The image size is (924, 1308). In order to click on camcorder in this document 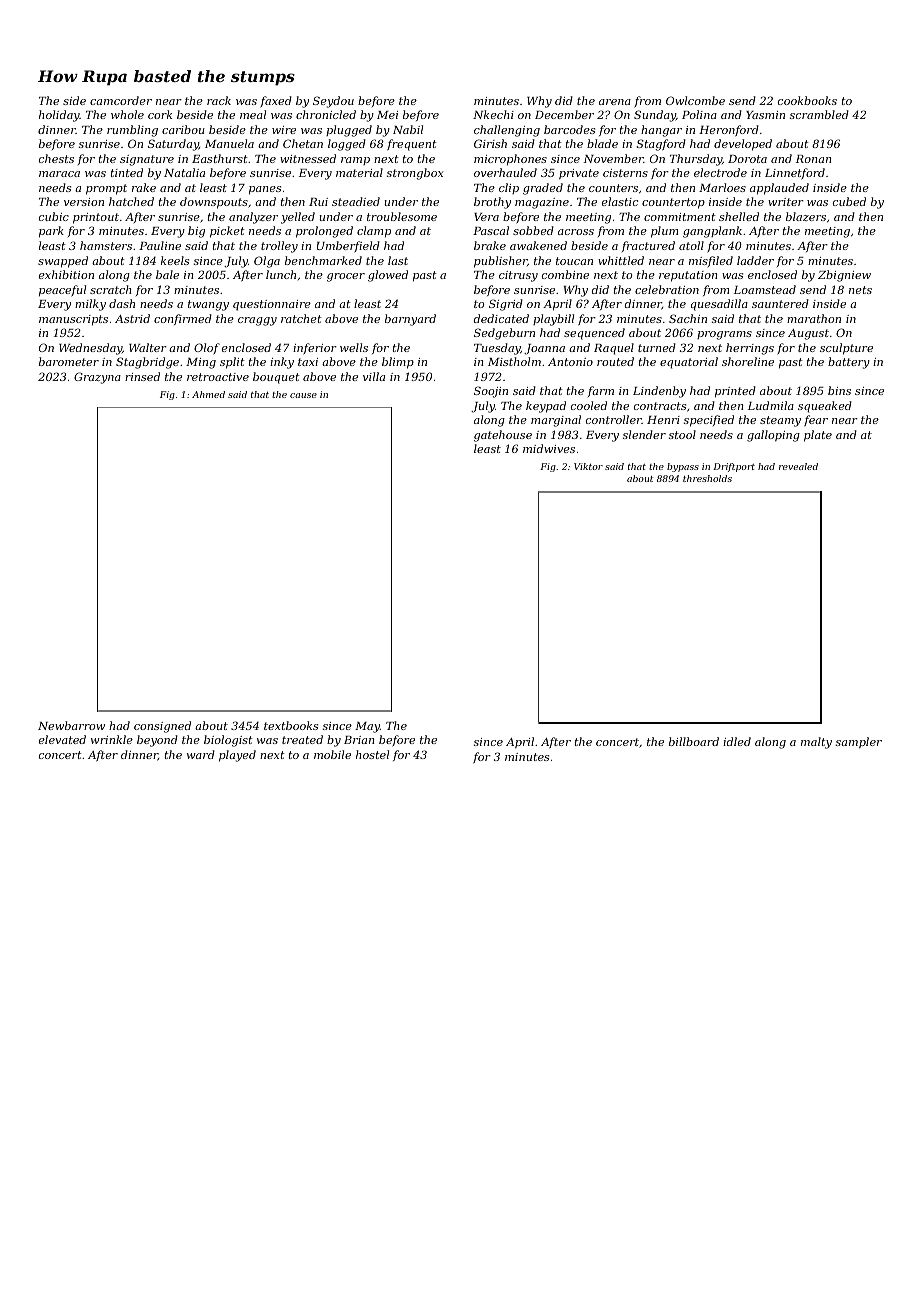, I will do `click(121, 100)`.
